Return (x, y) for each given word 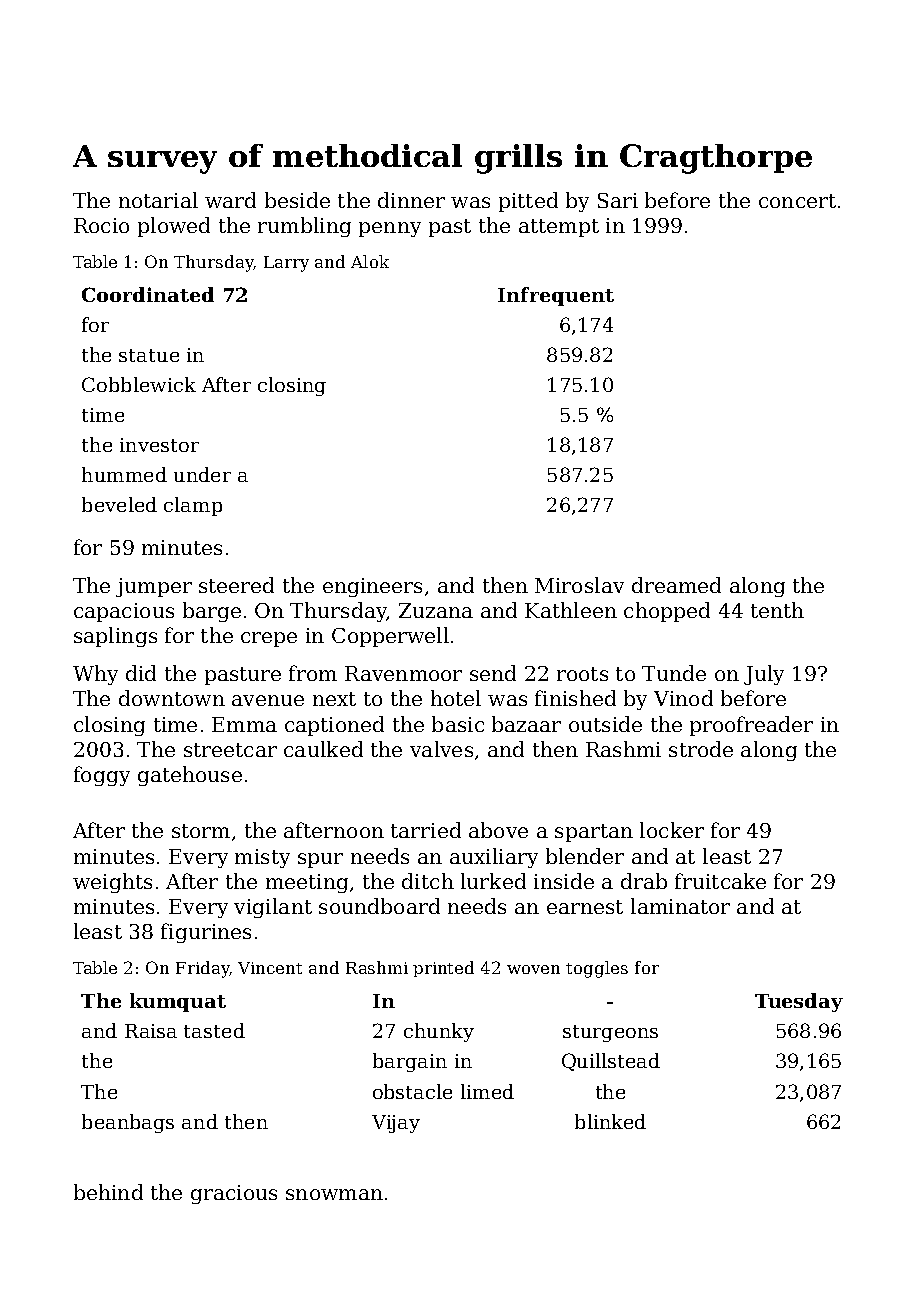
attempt (559, 228)
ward (230, 200)
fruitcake (720, 881)
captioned (334, 726)
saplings (115, 637)
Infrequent (556, 296)
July (764, 675)
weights (112, 883)
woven (533, 969)
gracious (234, 1194)
